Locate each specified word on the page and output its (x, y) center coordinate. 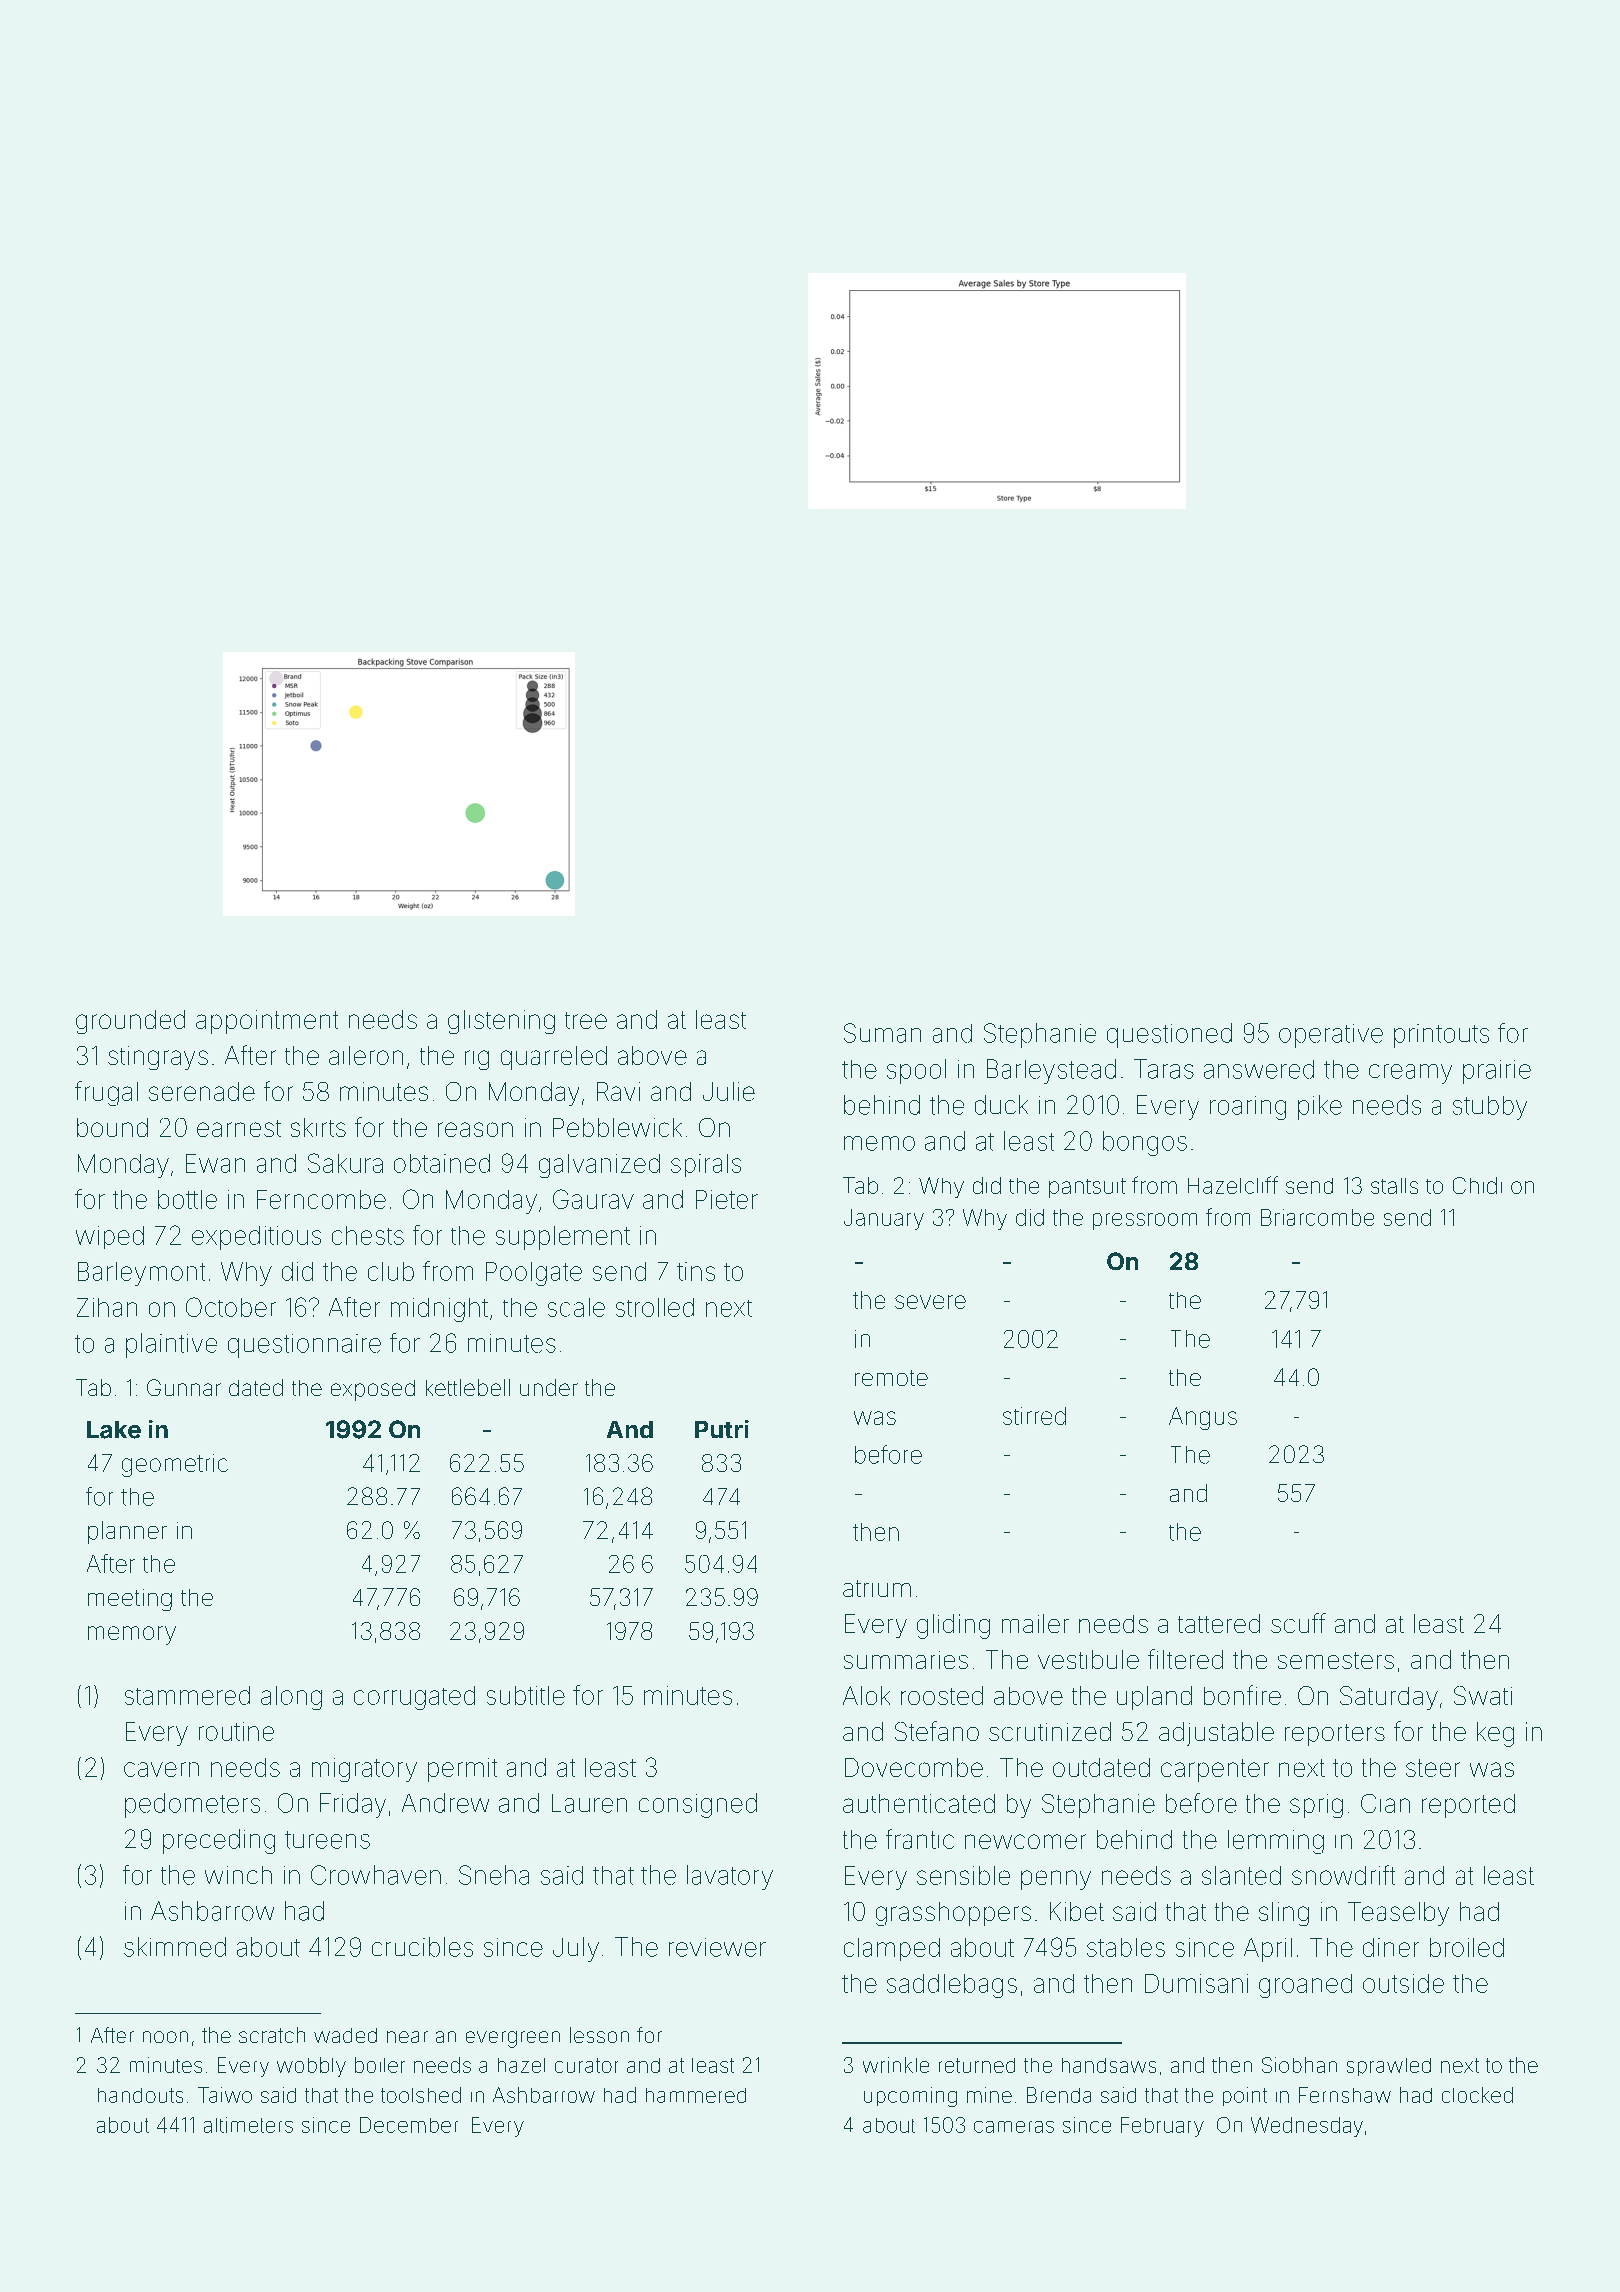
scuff (1298, 1623)
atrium (877, 1588)
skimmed (175, 1947)
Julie (729, 1091)
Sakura (345, 1163)
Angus (1203, 1418)
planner (127, 1532)
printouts (1441, 1036)
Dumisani (1196, 1983)
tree (586, 1020)
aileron (366, 1055)
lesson (599, 2035)
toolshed (421, 2095)
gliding (953, 1626)
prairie (1497, 1072)
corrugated (414, 1698)
